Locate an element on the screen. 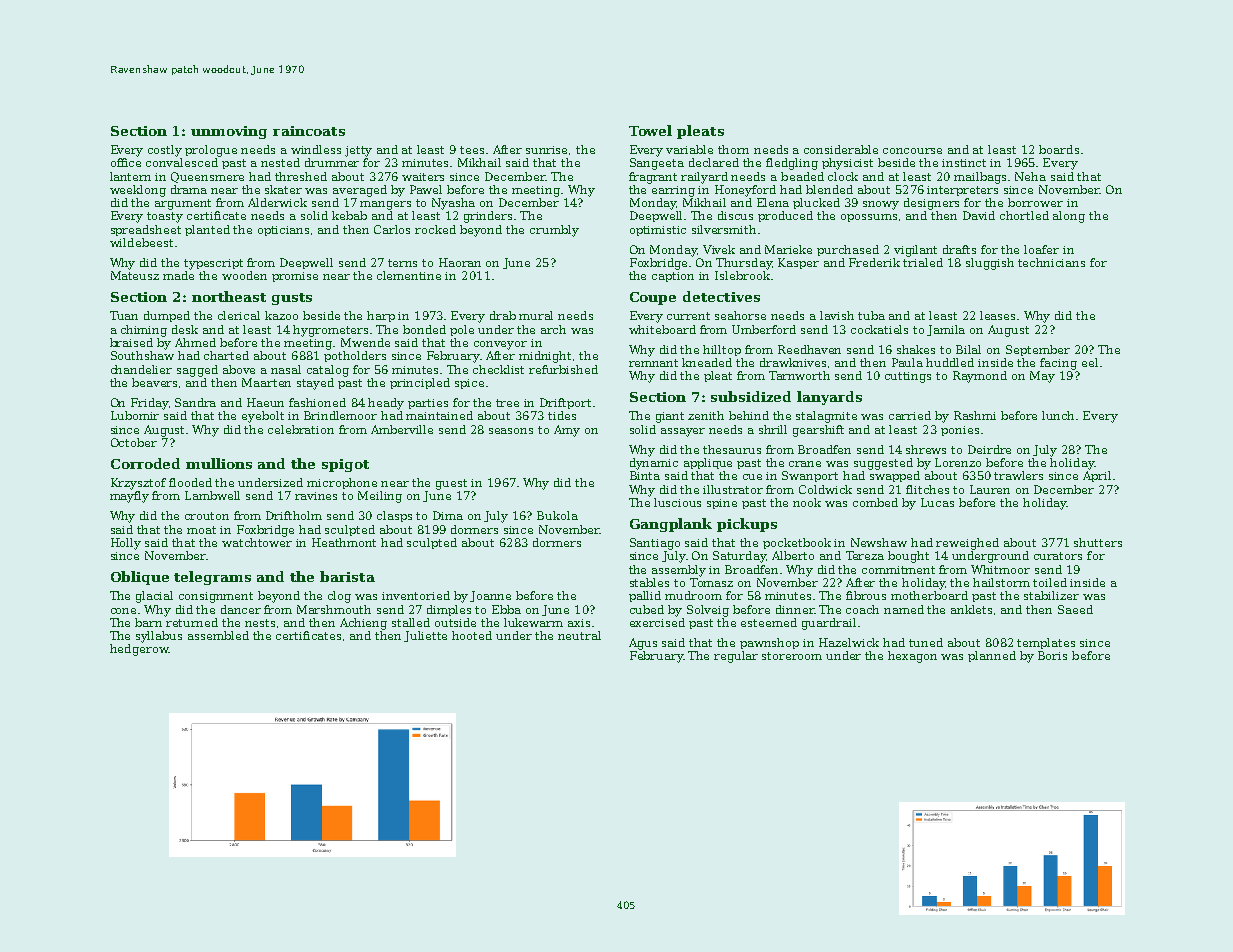 This screenshot has width=1233, height=952. lunch is located at coordinates (1058, 415).
